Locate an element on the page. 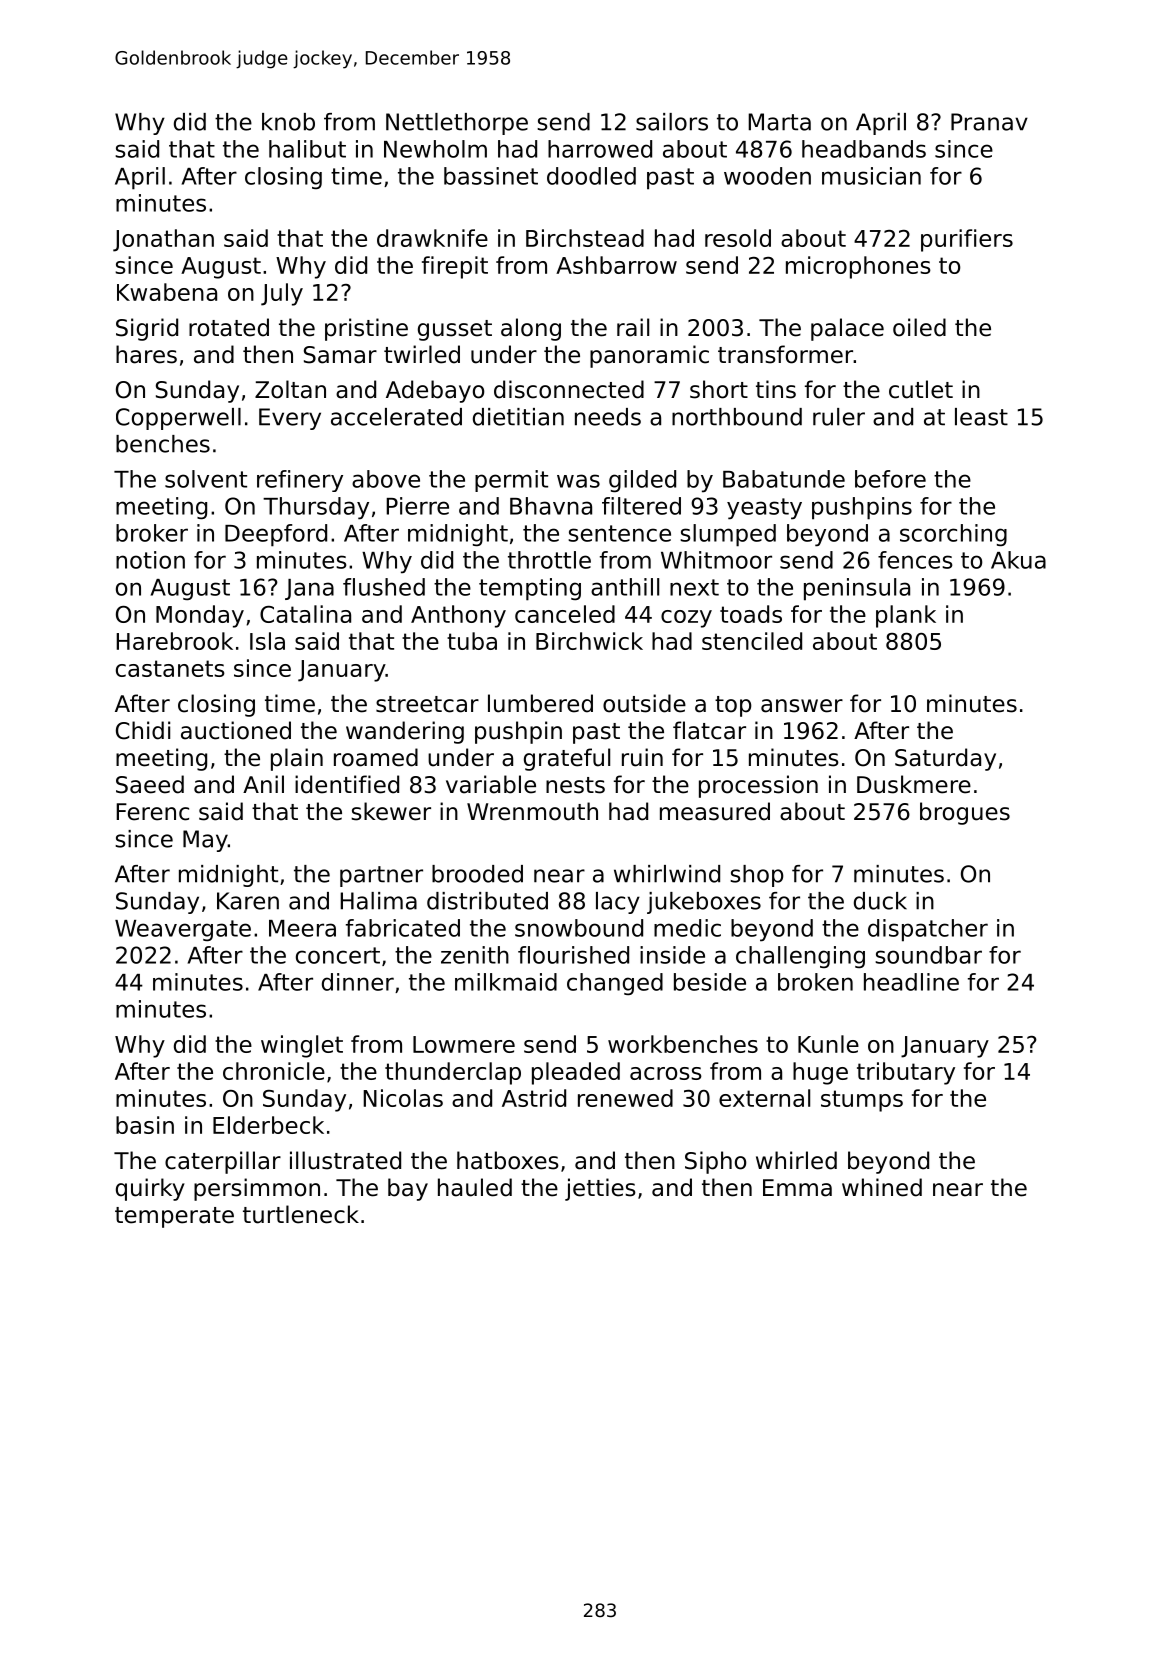 The height and width of the image is (1654, 1165). hauled is located at coordinates (475, 1187).
